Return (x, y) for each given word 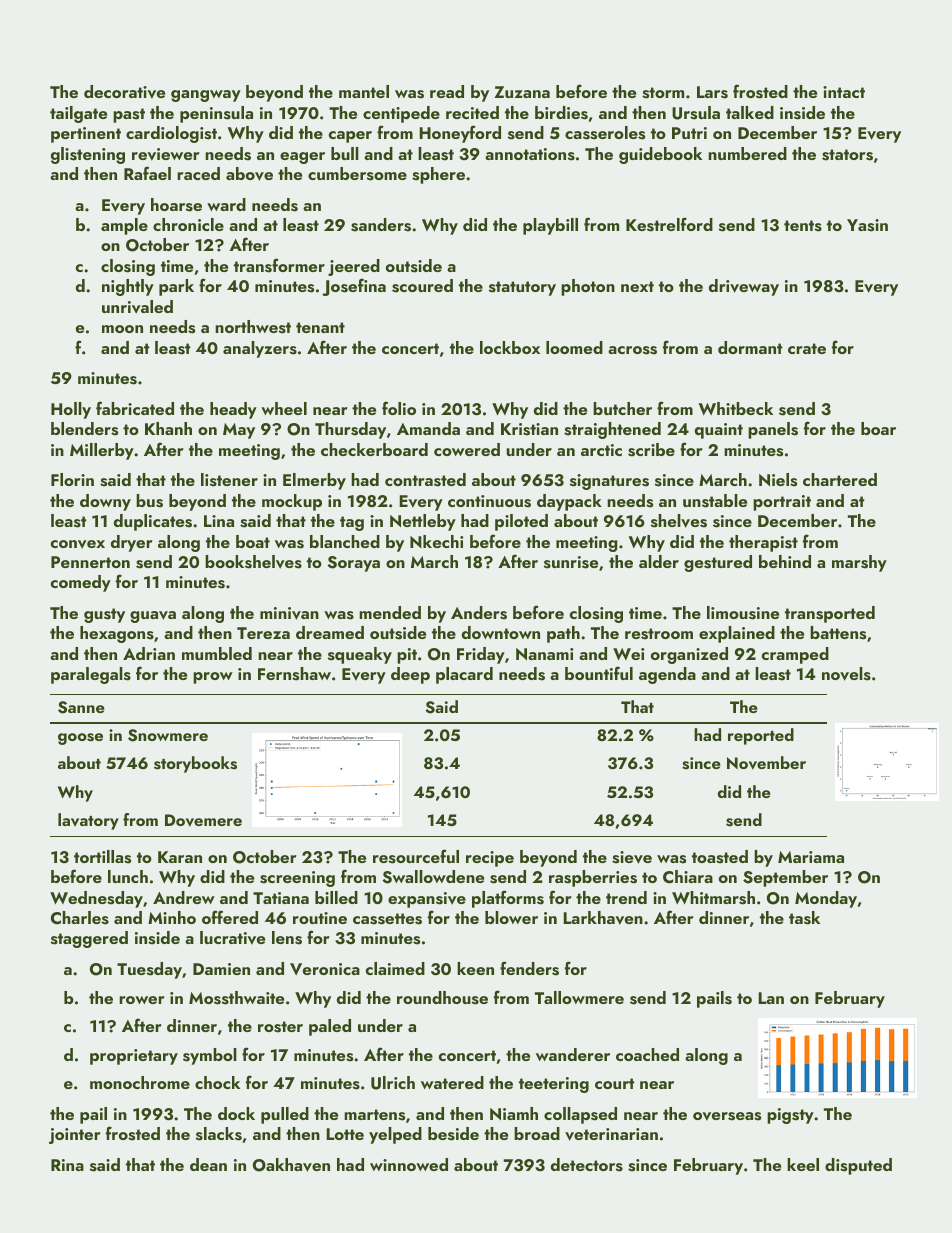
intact (844, 92)
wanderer (573, 1054)
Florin (72, 479)
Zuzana (522, 92)
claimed (395, 968)
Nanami (545, 654)
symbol (210, 1056)
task (804, 918)
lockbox (510, 347)
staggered (89, 939)
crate (807, 348)
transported (830, 614)
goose (80, 739)
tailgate (78, 114)
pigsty (790, 1116)
